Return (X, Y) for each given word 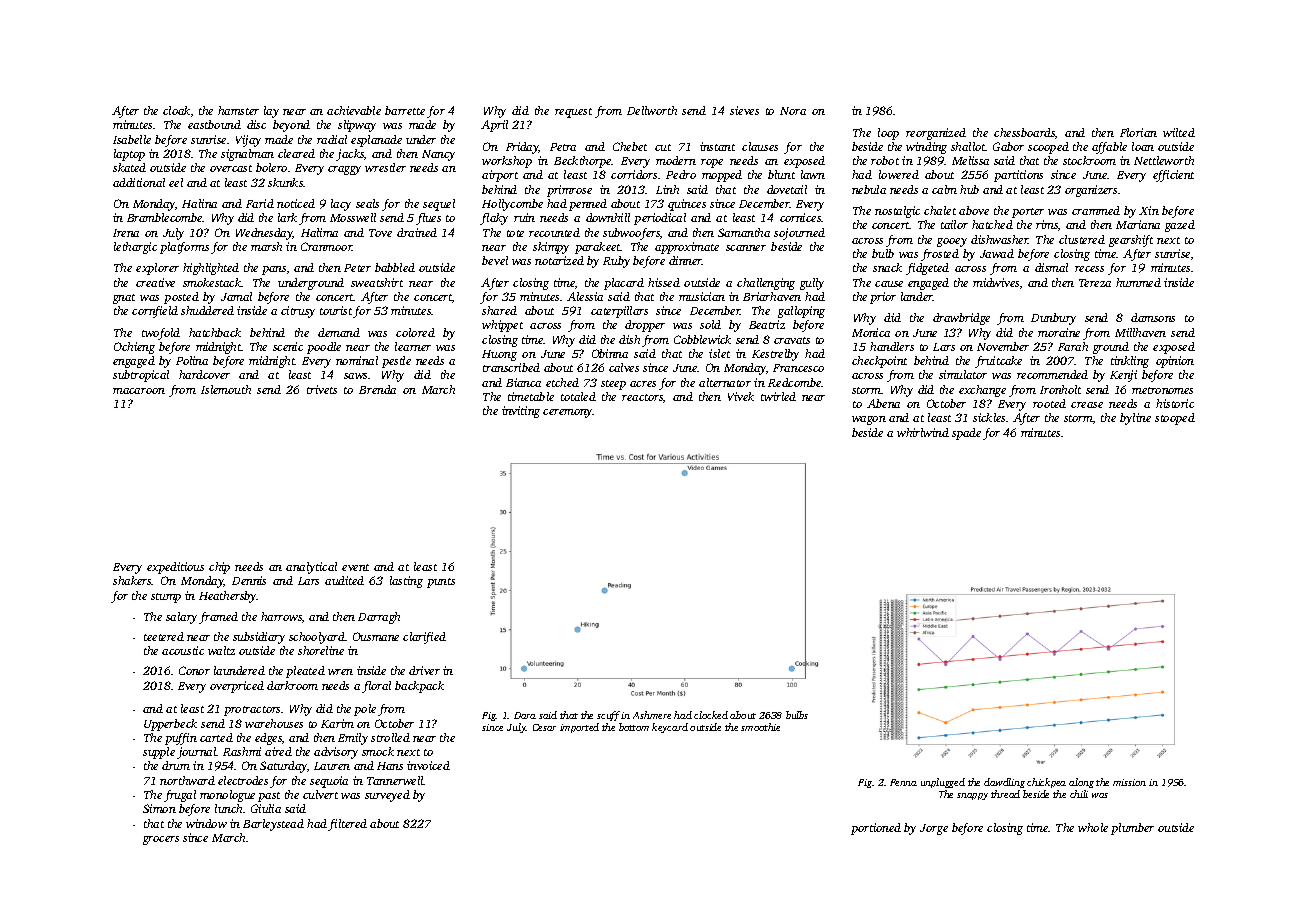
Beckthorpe (583, 162)
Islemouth (226, 389)
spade (966, 434)
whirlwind (923, 432)
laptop (129, 155)
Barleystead (273, 825)
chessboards (1024, 132)
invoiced (428, 765)
